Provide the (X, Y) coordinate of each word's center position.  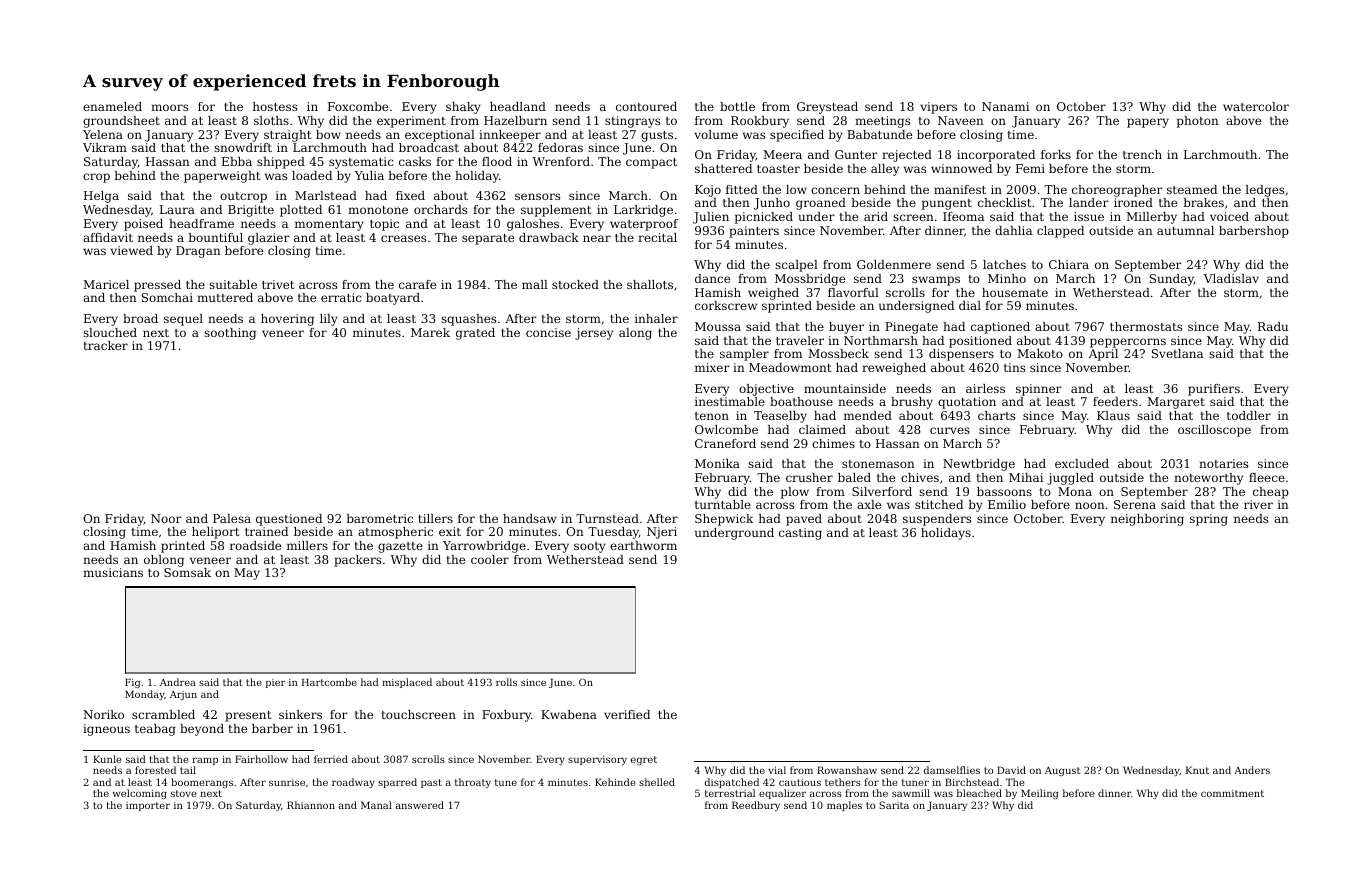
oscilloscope (1214, 431)
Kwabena (569, 714)
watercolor (1256, 106)
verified (627, 714)
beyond (202, 730)
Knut (1197, 770)
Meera (782, 154)
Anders (1252, 770)
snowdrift (243, 147)
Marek (430, 332)
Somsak (187, 572)
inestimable (730, 401)
